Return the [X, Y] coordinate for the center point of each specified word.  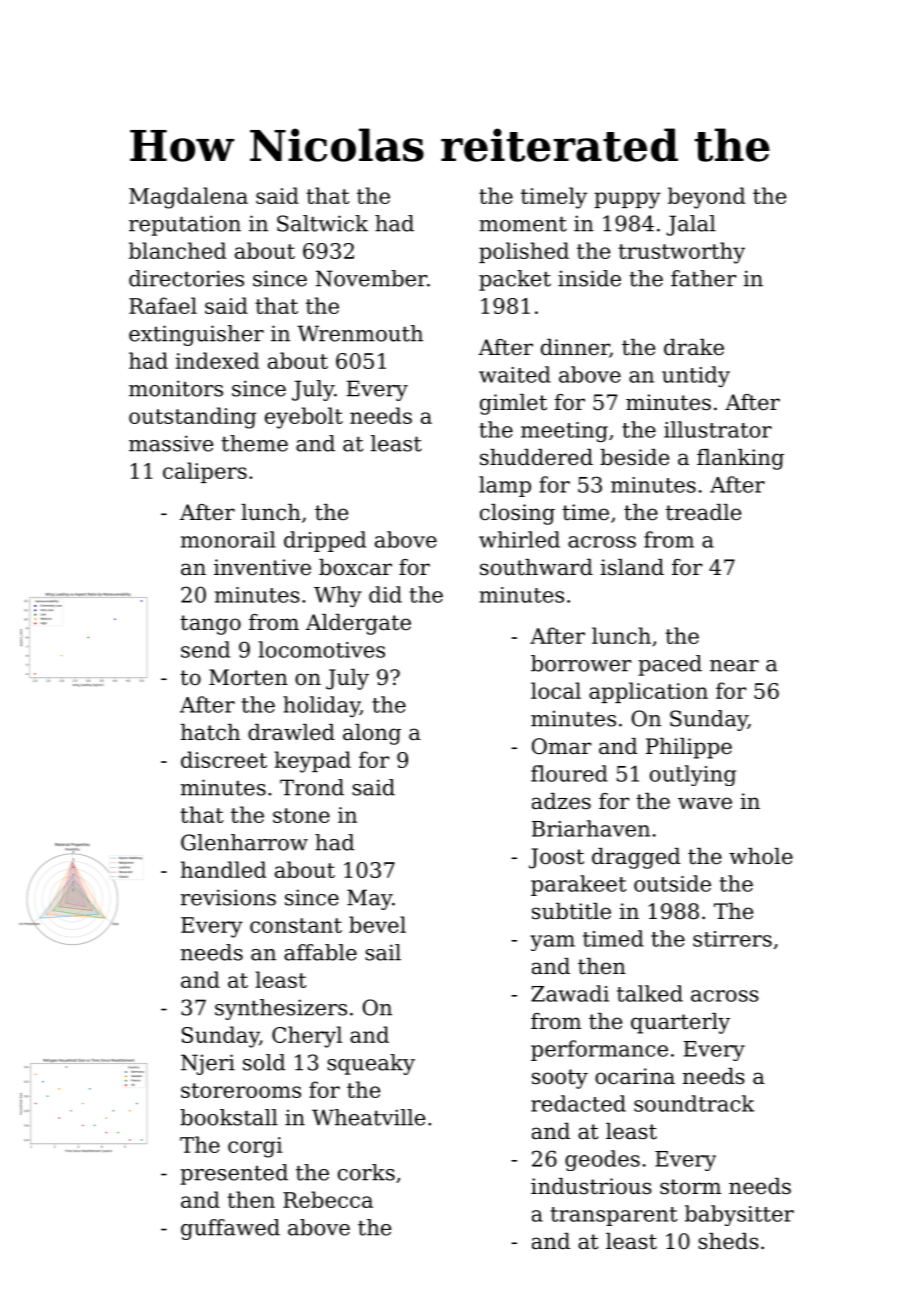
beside [634, 457]
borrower [581, 663]
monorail [228, 539]
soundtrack [694, 1103]
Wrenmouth [360, 333]
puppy [627, 200]
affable [320, 952]
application [648, 692]
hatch [210, 732]
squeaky [371, 1064]
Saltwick [322, 223]
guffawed [230, 1229]
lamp [505, 486]
